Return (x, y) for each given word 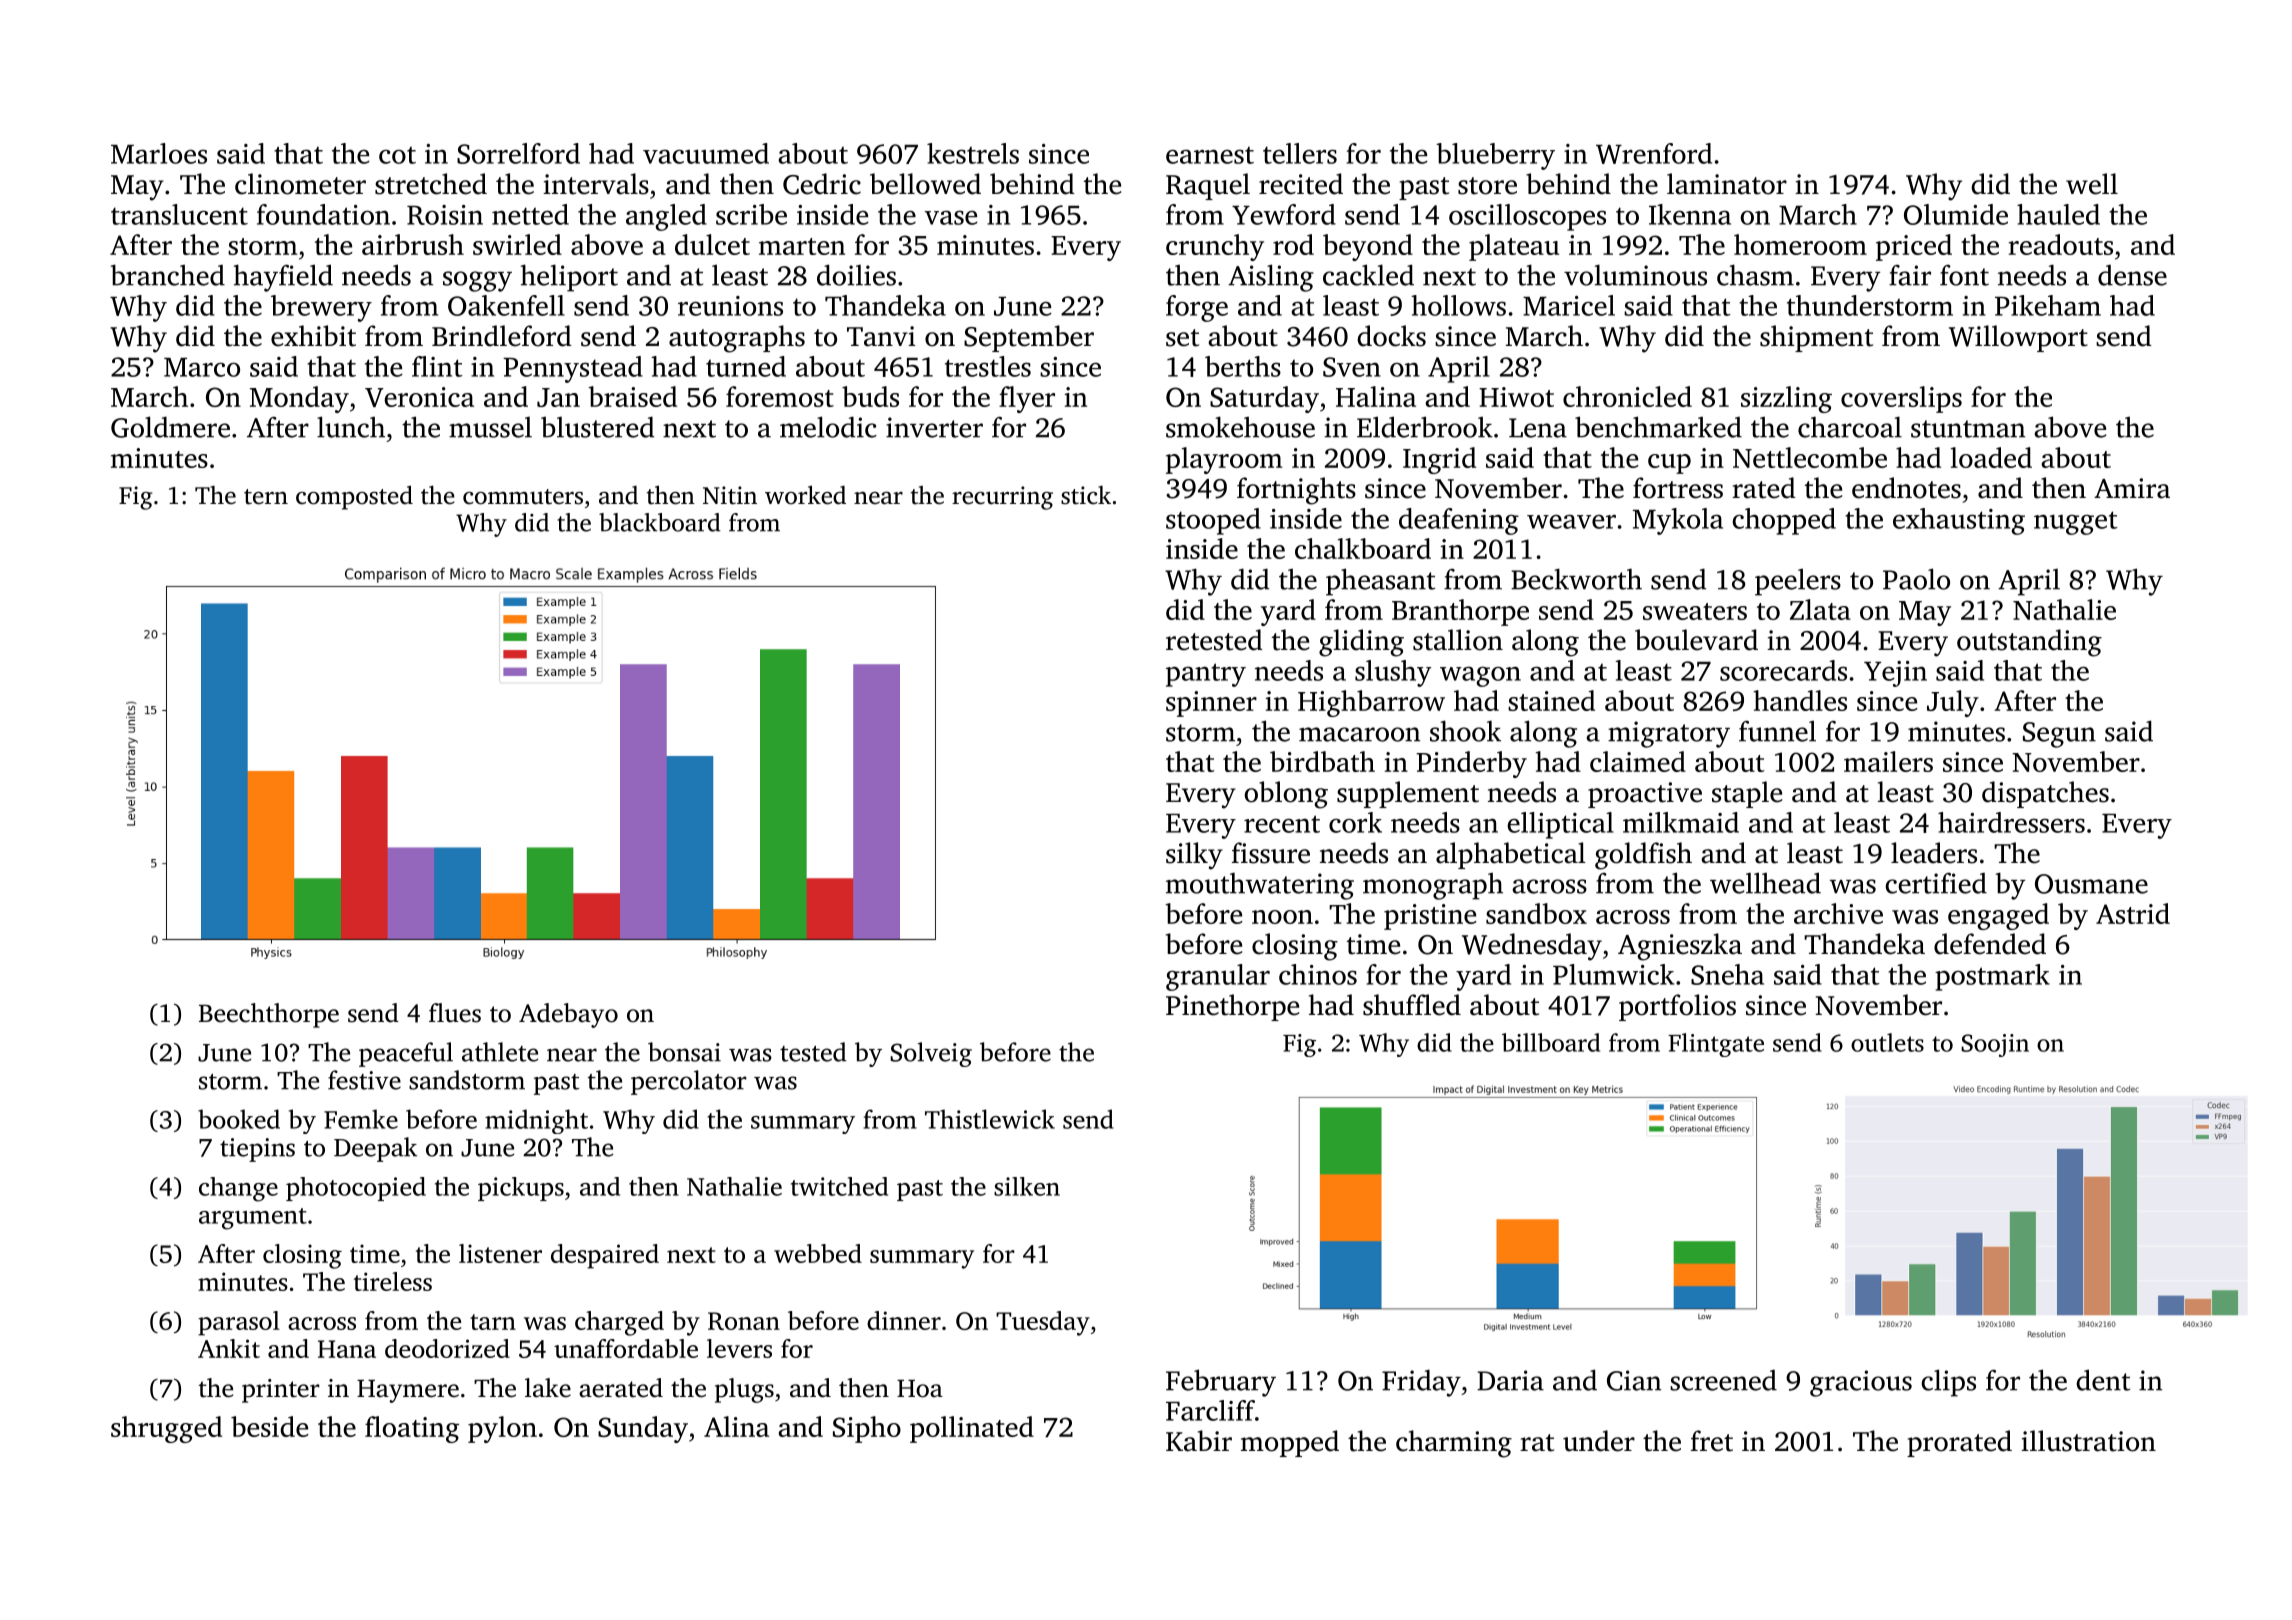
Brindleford (502, 336)
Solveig (931, 1054)
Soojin (1995, 1045)
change (238, 1189)
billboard (1551, 1042)
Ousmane (2091, 884)
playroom (1224, 460)
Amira (2132, 488)
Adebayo (568, 1015)
